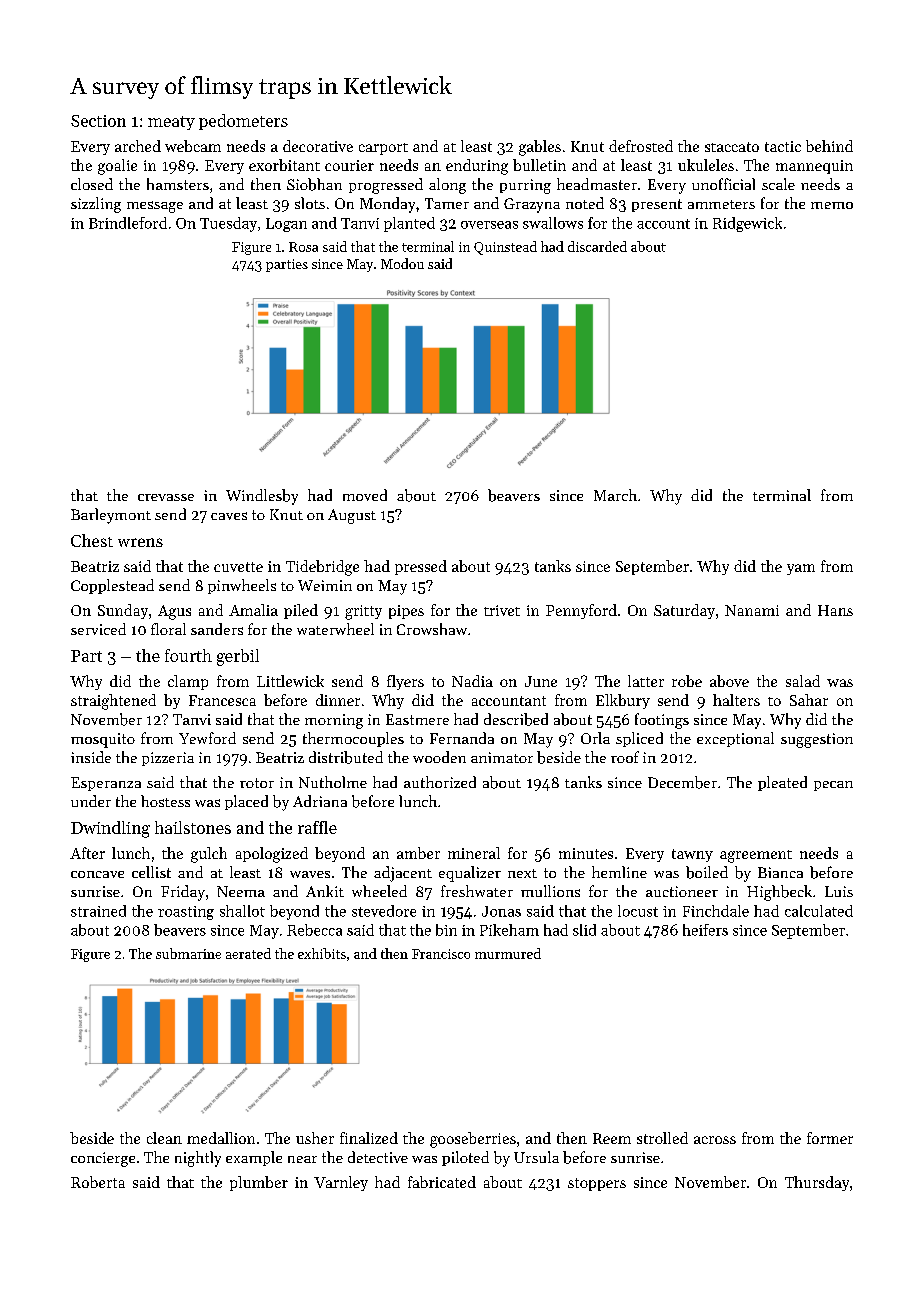  I want to click on minutes, so click(586, 853).
